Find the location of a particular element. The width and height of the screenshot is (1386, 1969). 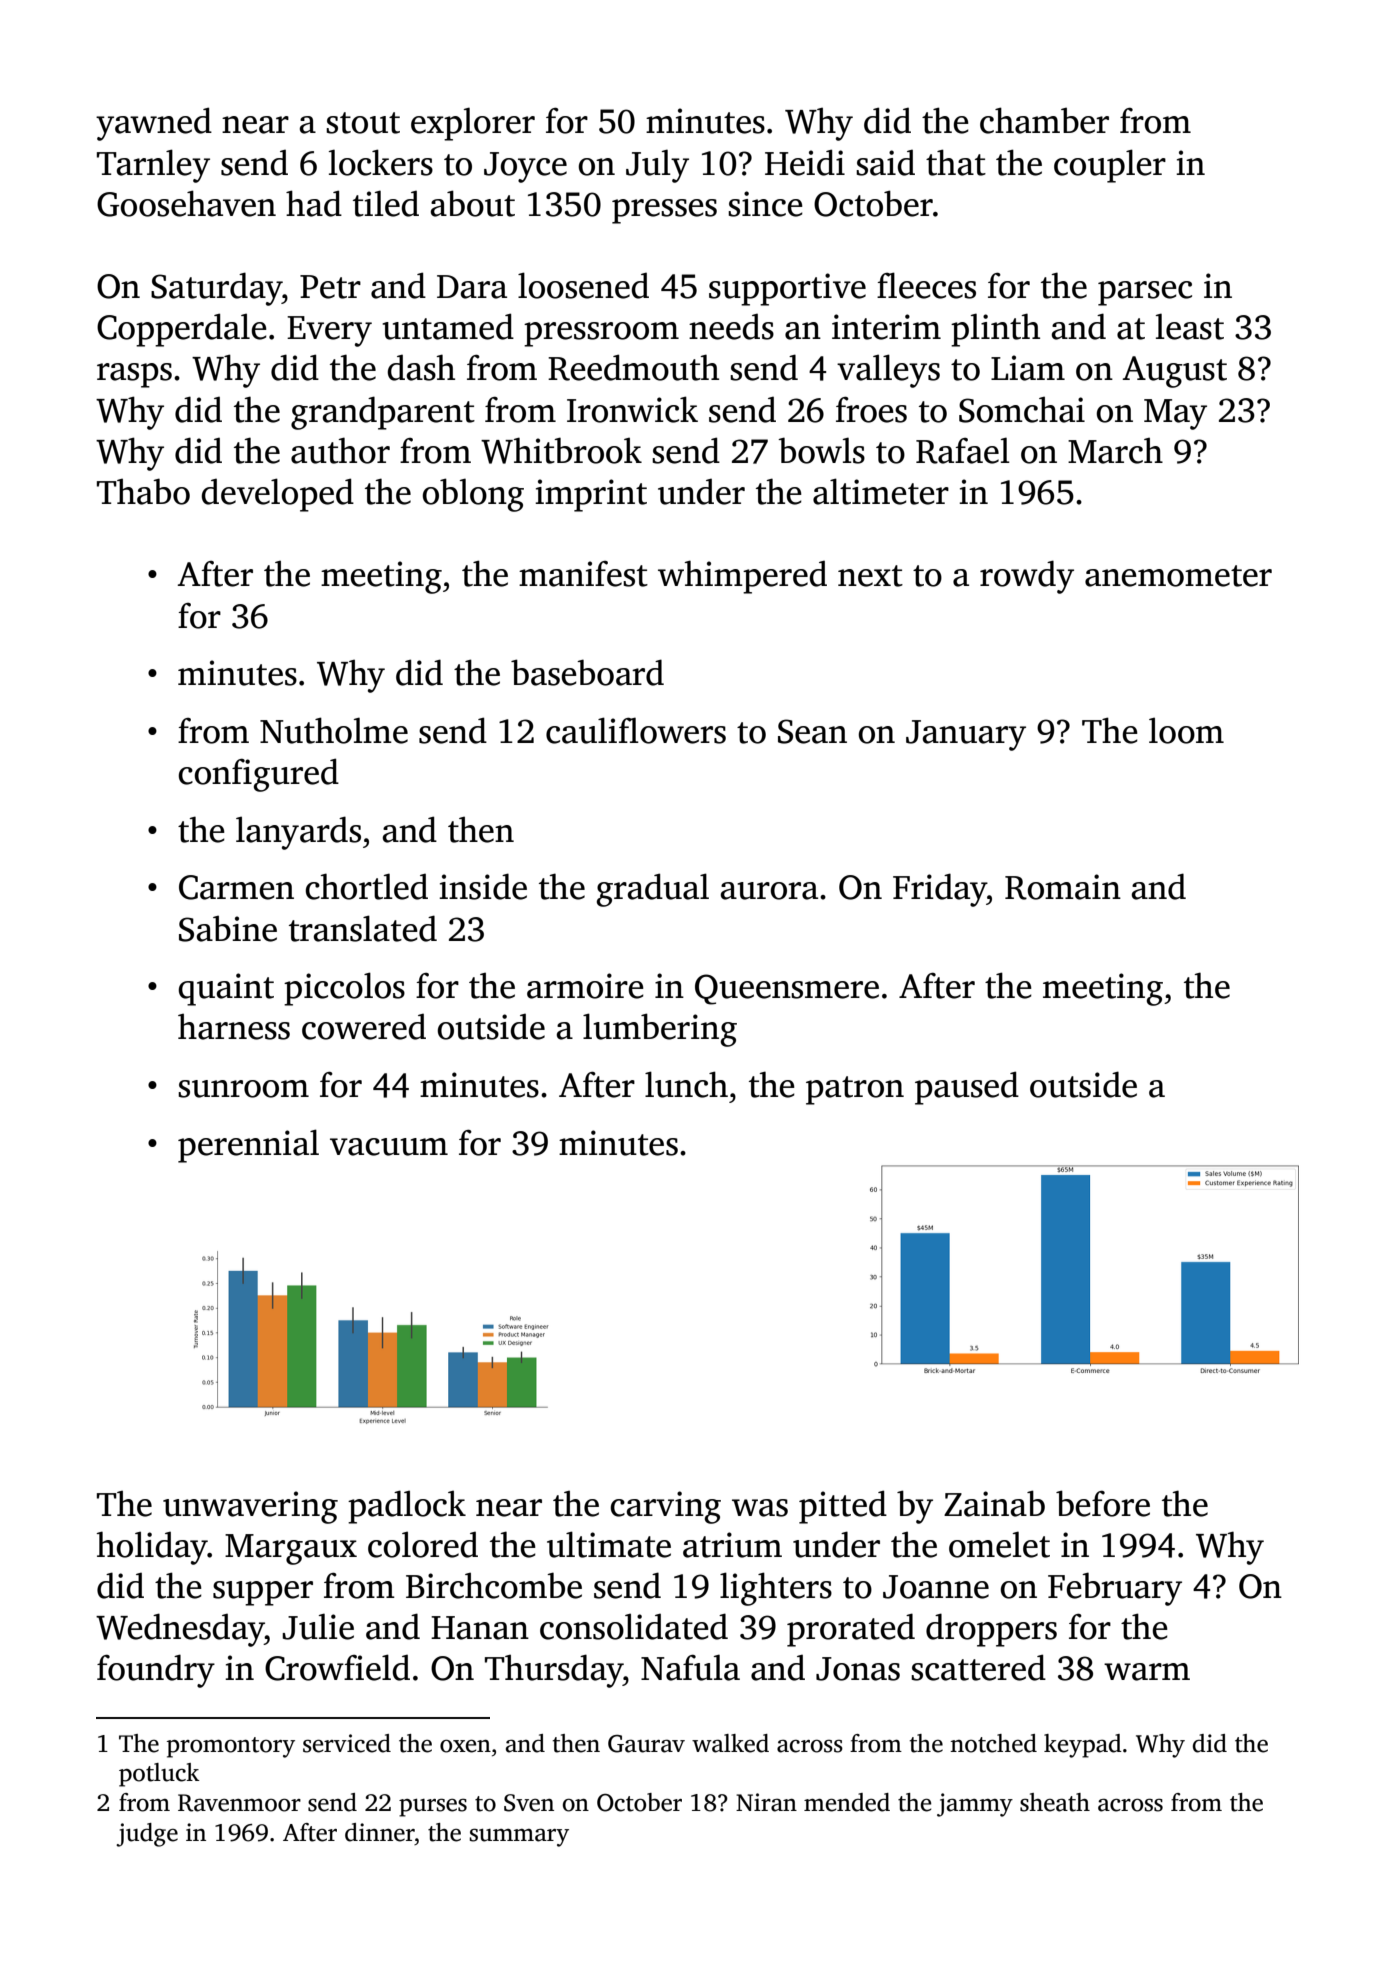

parsec is located at coordinates (1145, 293).
